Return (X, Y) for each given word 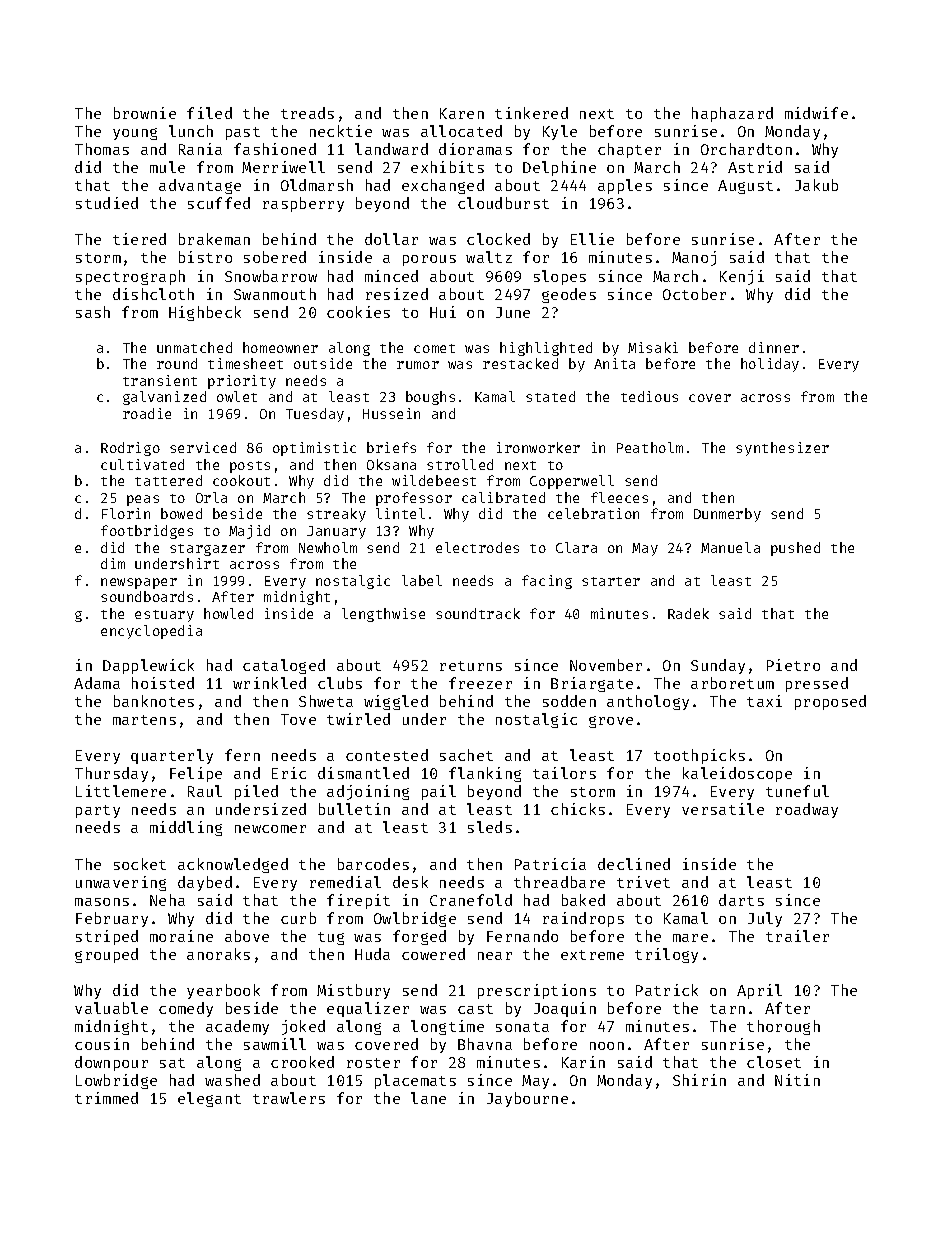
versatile (723, 809)
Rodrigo (130, 449)
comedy (186, 1009)
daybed (205, 883)
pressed (817, 684)
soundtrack (478, 613)
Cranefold (471, 900)
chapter (629, 150)
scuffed (219, 203)
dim (113, 563)
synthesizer (782, 449)
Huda (372, 954)
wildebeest (434, 480)
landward (391, 149)
